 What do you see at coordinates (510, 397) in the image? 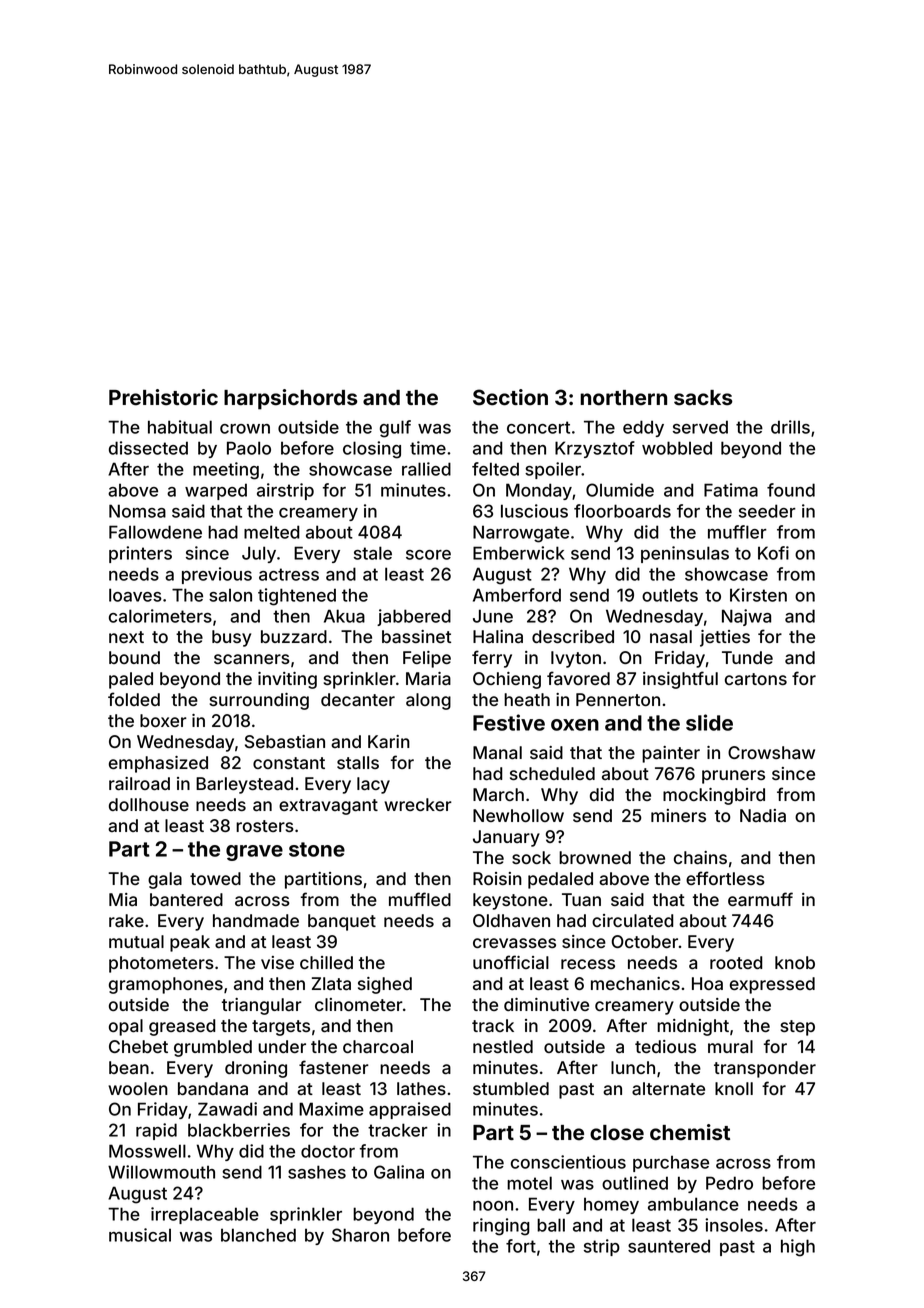
I see `Section` at bounding box center [510, 397].
